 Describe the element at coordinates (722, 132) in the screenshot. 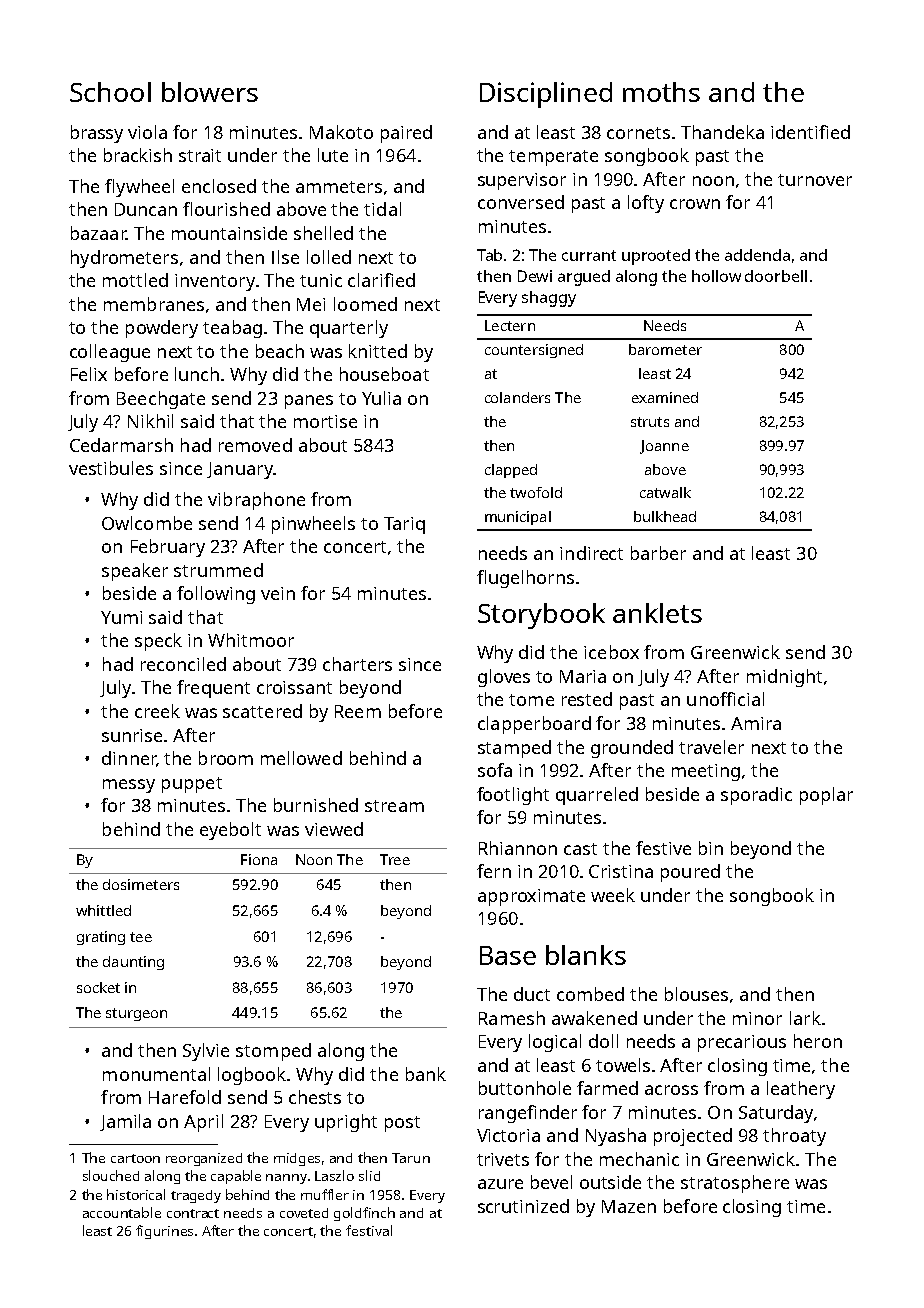

I see `Thandeka` at that location.
